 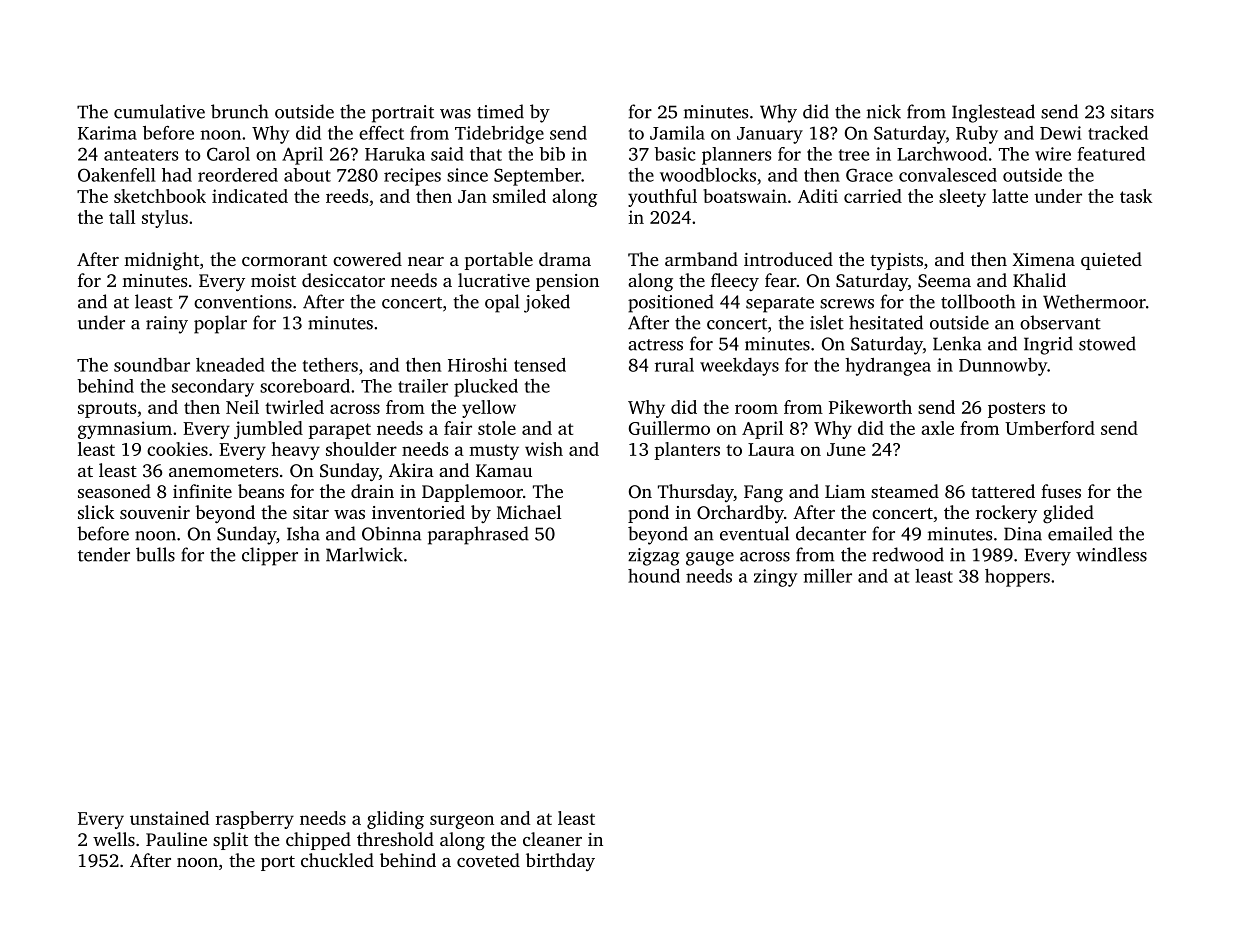 What do you see at coordinates (654, 576) in the page?
I see `hound` at bounding box center [654, 576].
